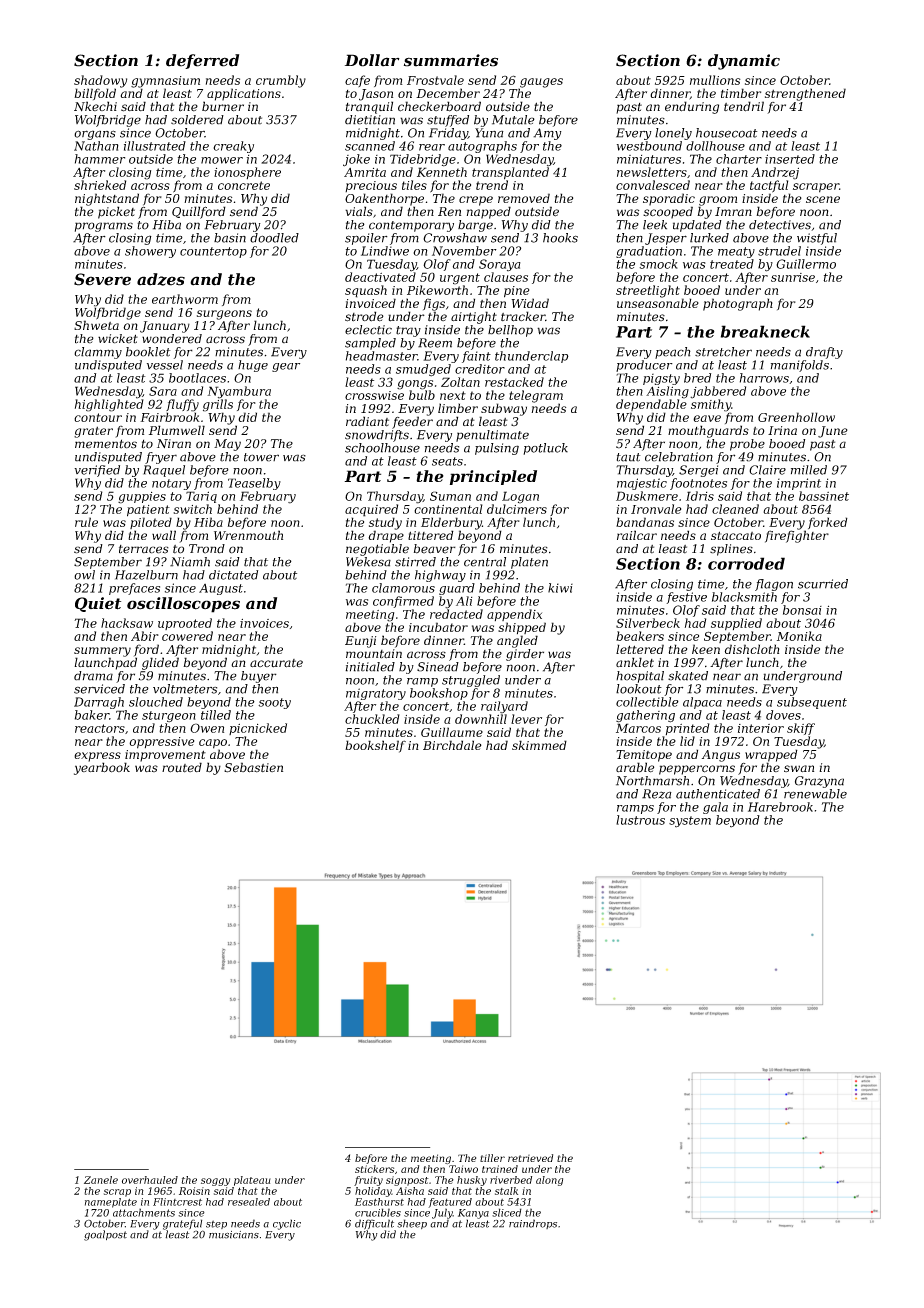 The image size is (924, 1308). What do you see at coordinates (102, 768) in the image?
I see `yearbook` at bounding box center [102, 768].
